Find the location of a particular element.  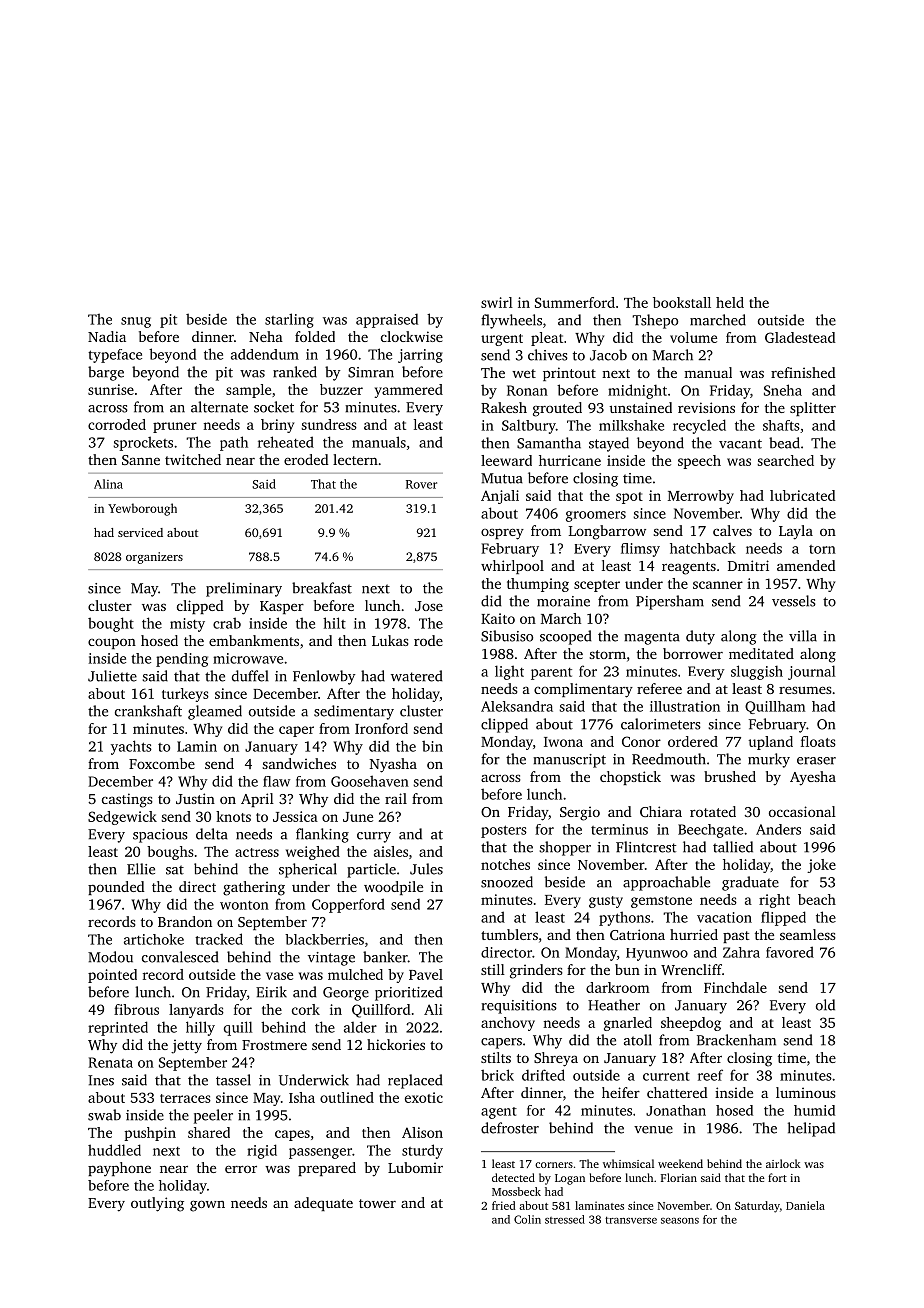

outlying is located at coordinates (157, 1204).
